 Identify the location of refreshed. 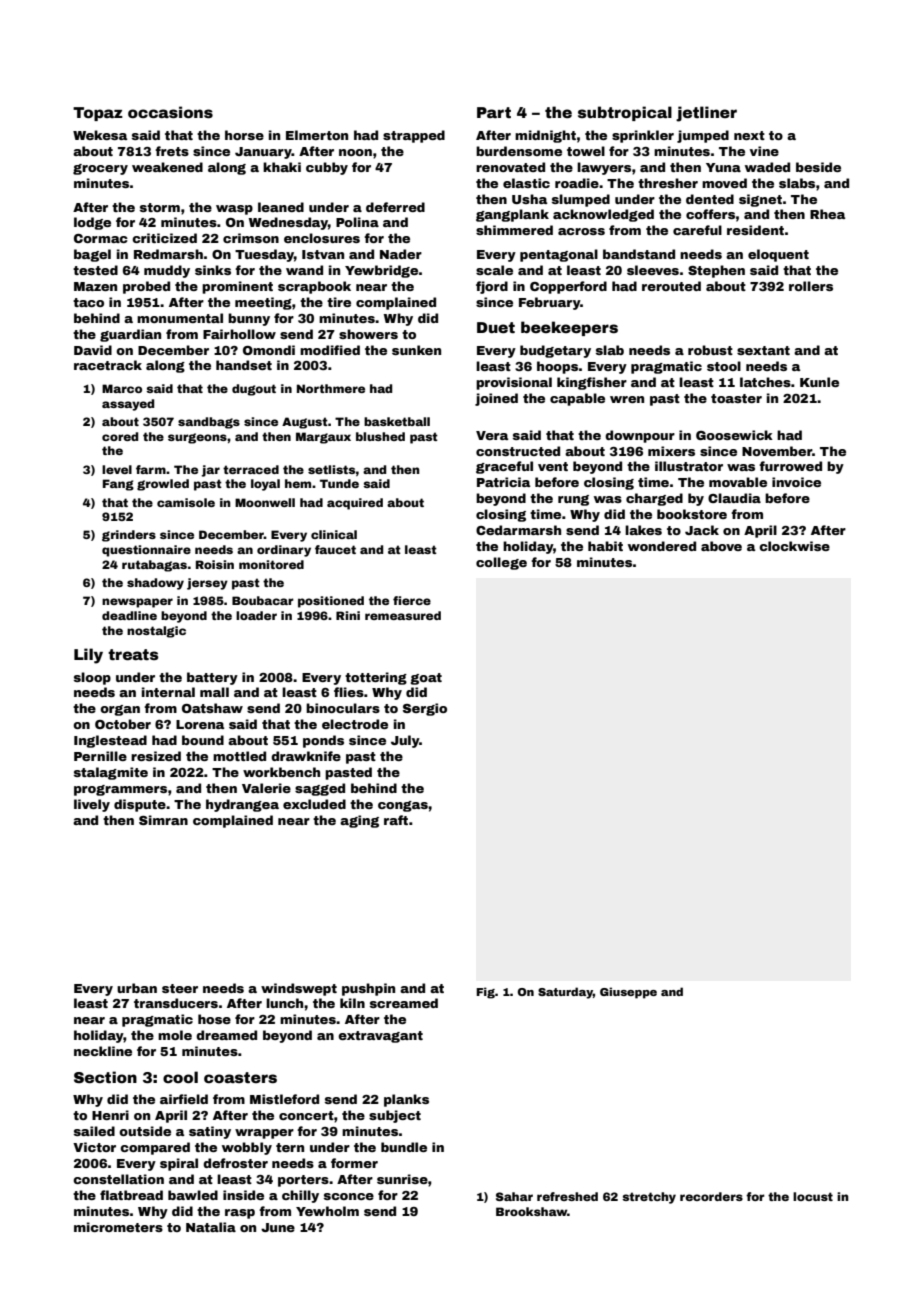
(567, 1196).
